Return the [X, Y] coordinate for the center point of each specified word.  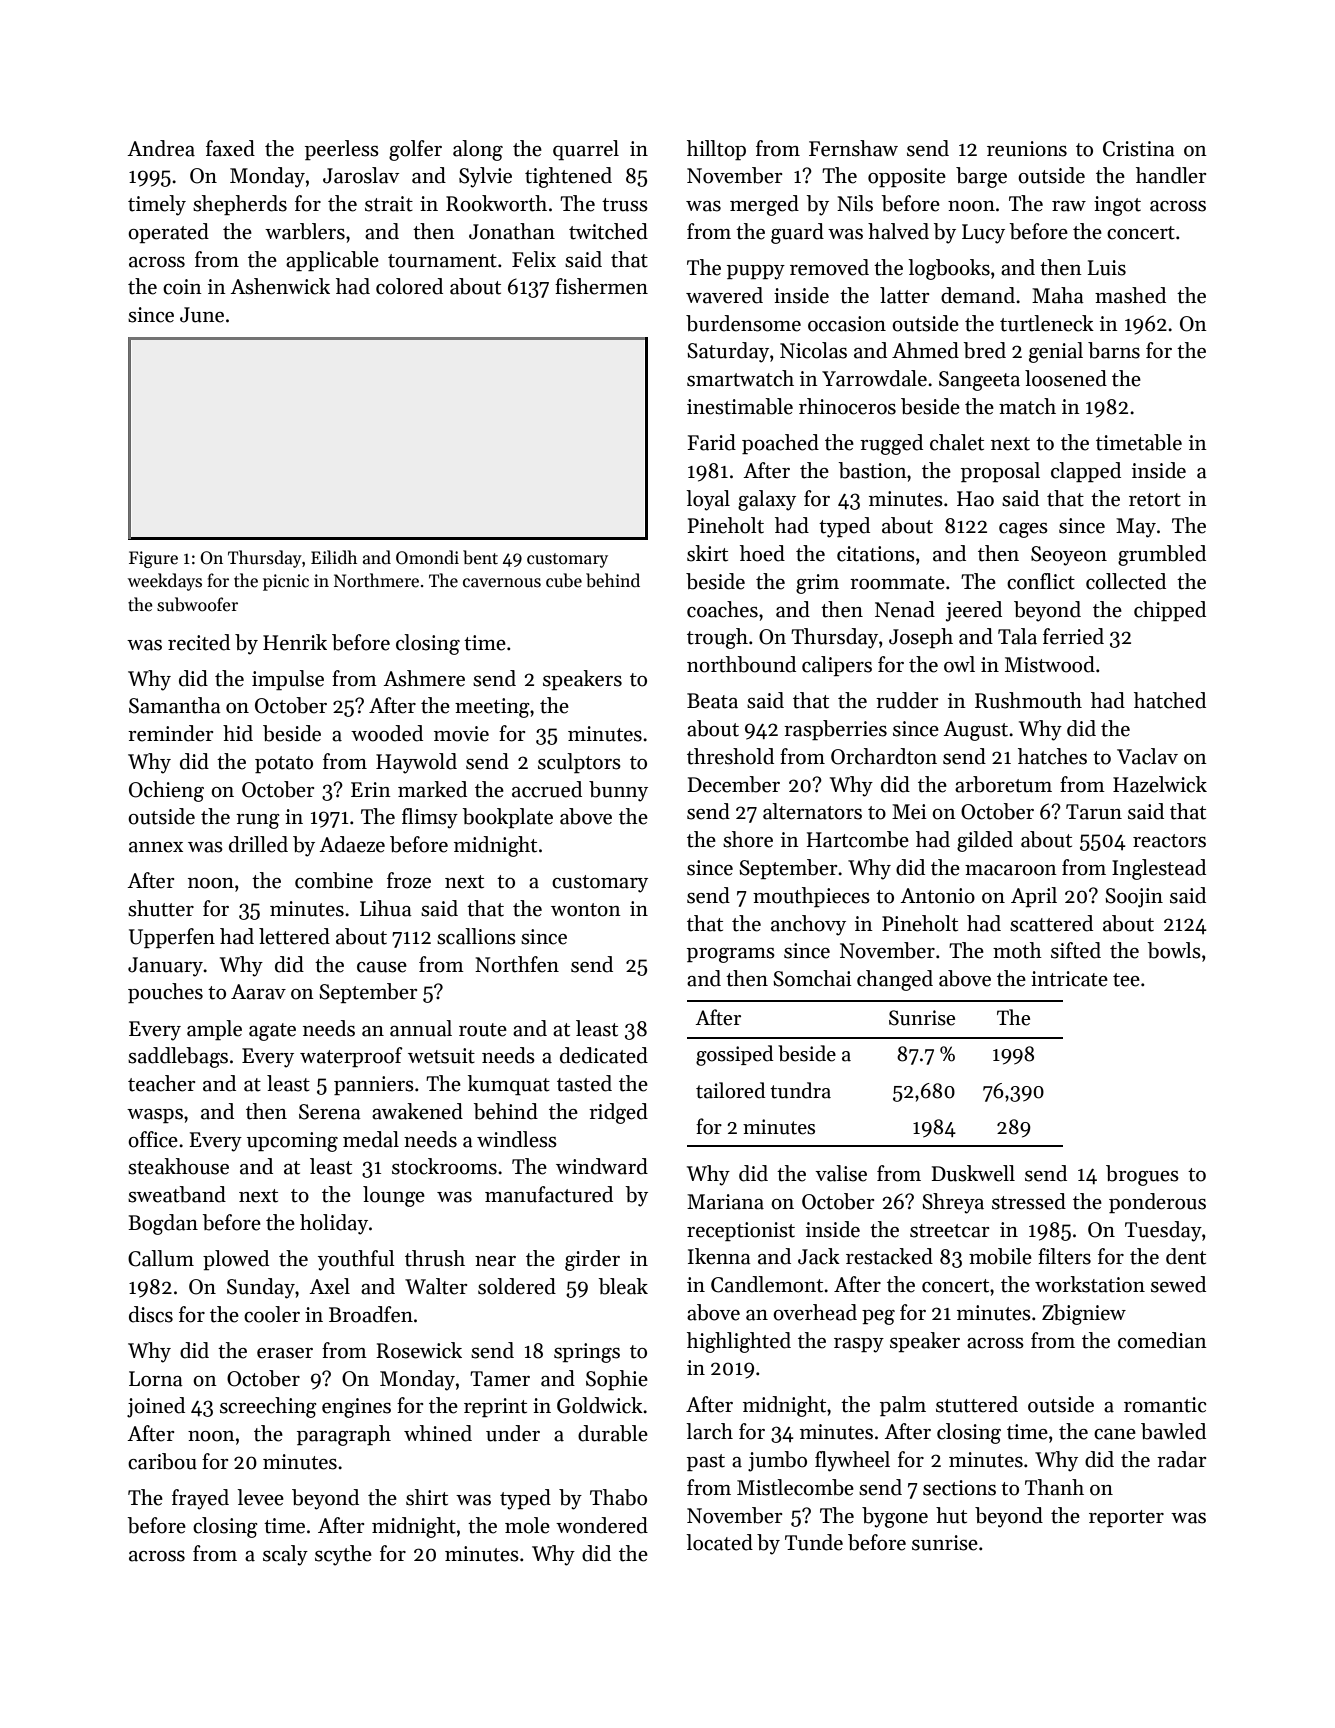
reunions [1027, 149]
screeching [268, 1407]
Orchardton [884, 756]
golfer [415, 150]
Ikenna [719, 1256]
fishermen [601, 286]
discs [151, 1314]
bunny [618, 791]
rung [258, 821]
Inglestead [1159, 869]
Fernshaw [853, 148]
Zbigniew [1084, 1314]
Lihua [386, 908]
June [202, 315]
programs [731, 955]
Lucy [983, 234]
